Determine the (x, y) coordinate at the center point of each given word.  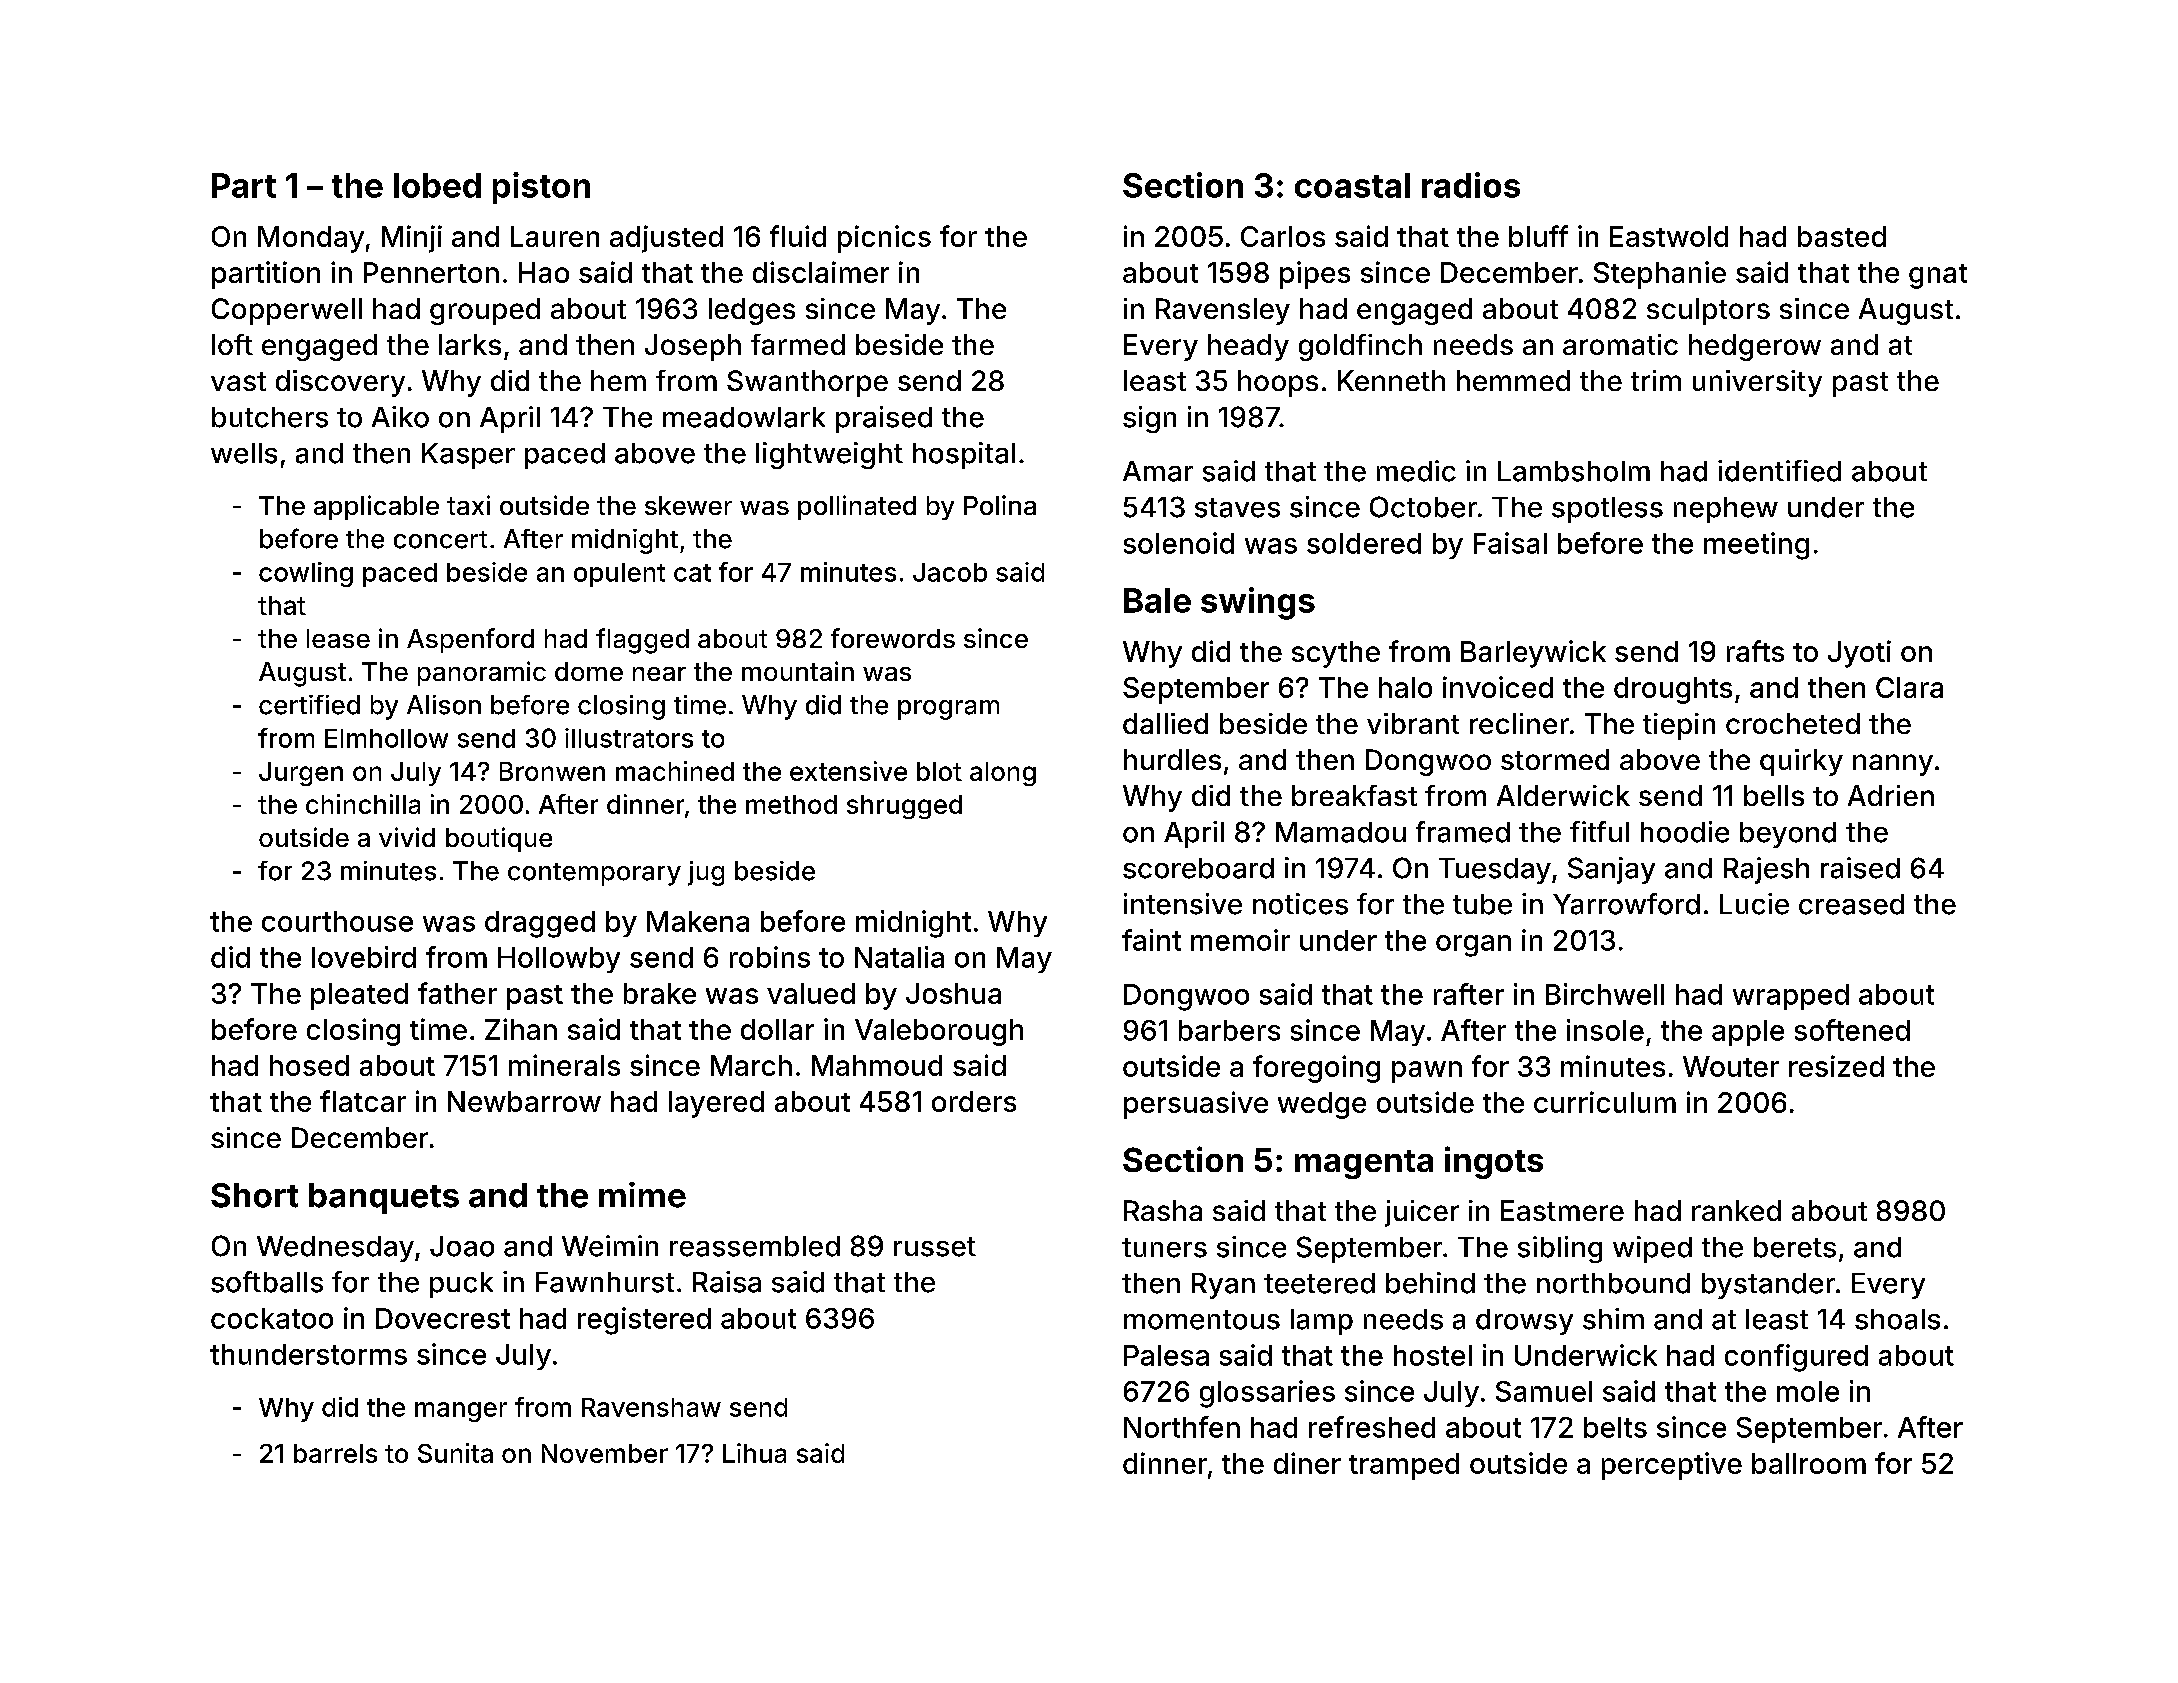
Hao (544, 272)
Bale (1157, 600)
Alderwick (1563, 795)
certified (309, 705)
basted (1842, 236)
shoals (1897, 1319)
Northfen (1182, 1427)
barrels (335, 1453)
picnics (884, 239)
